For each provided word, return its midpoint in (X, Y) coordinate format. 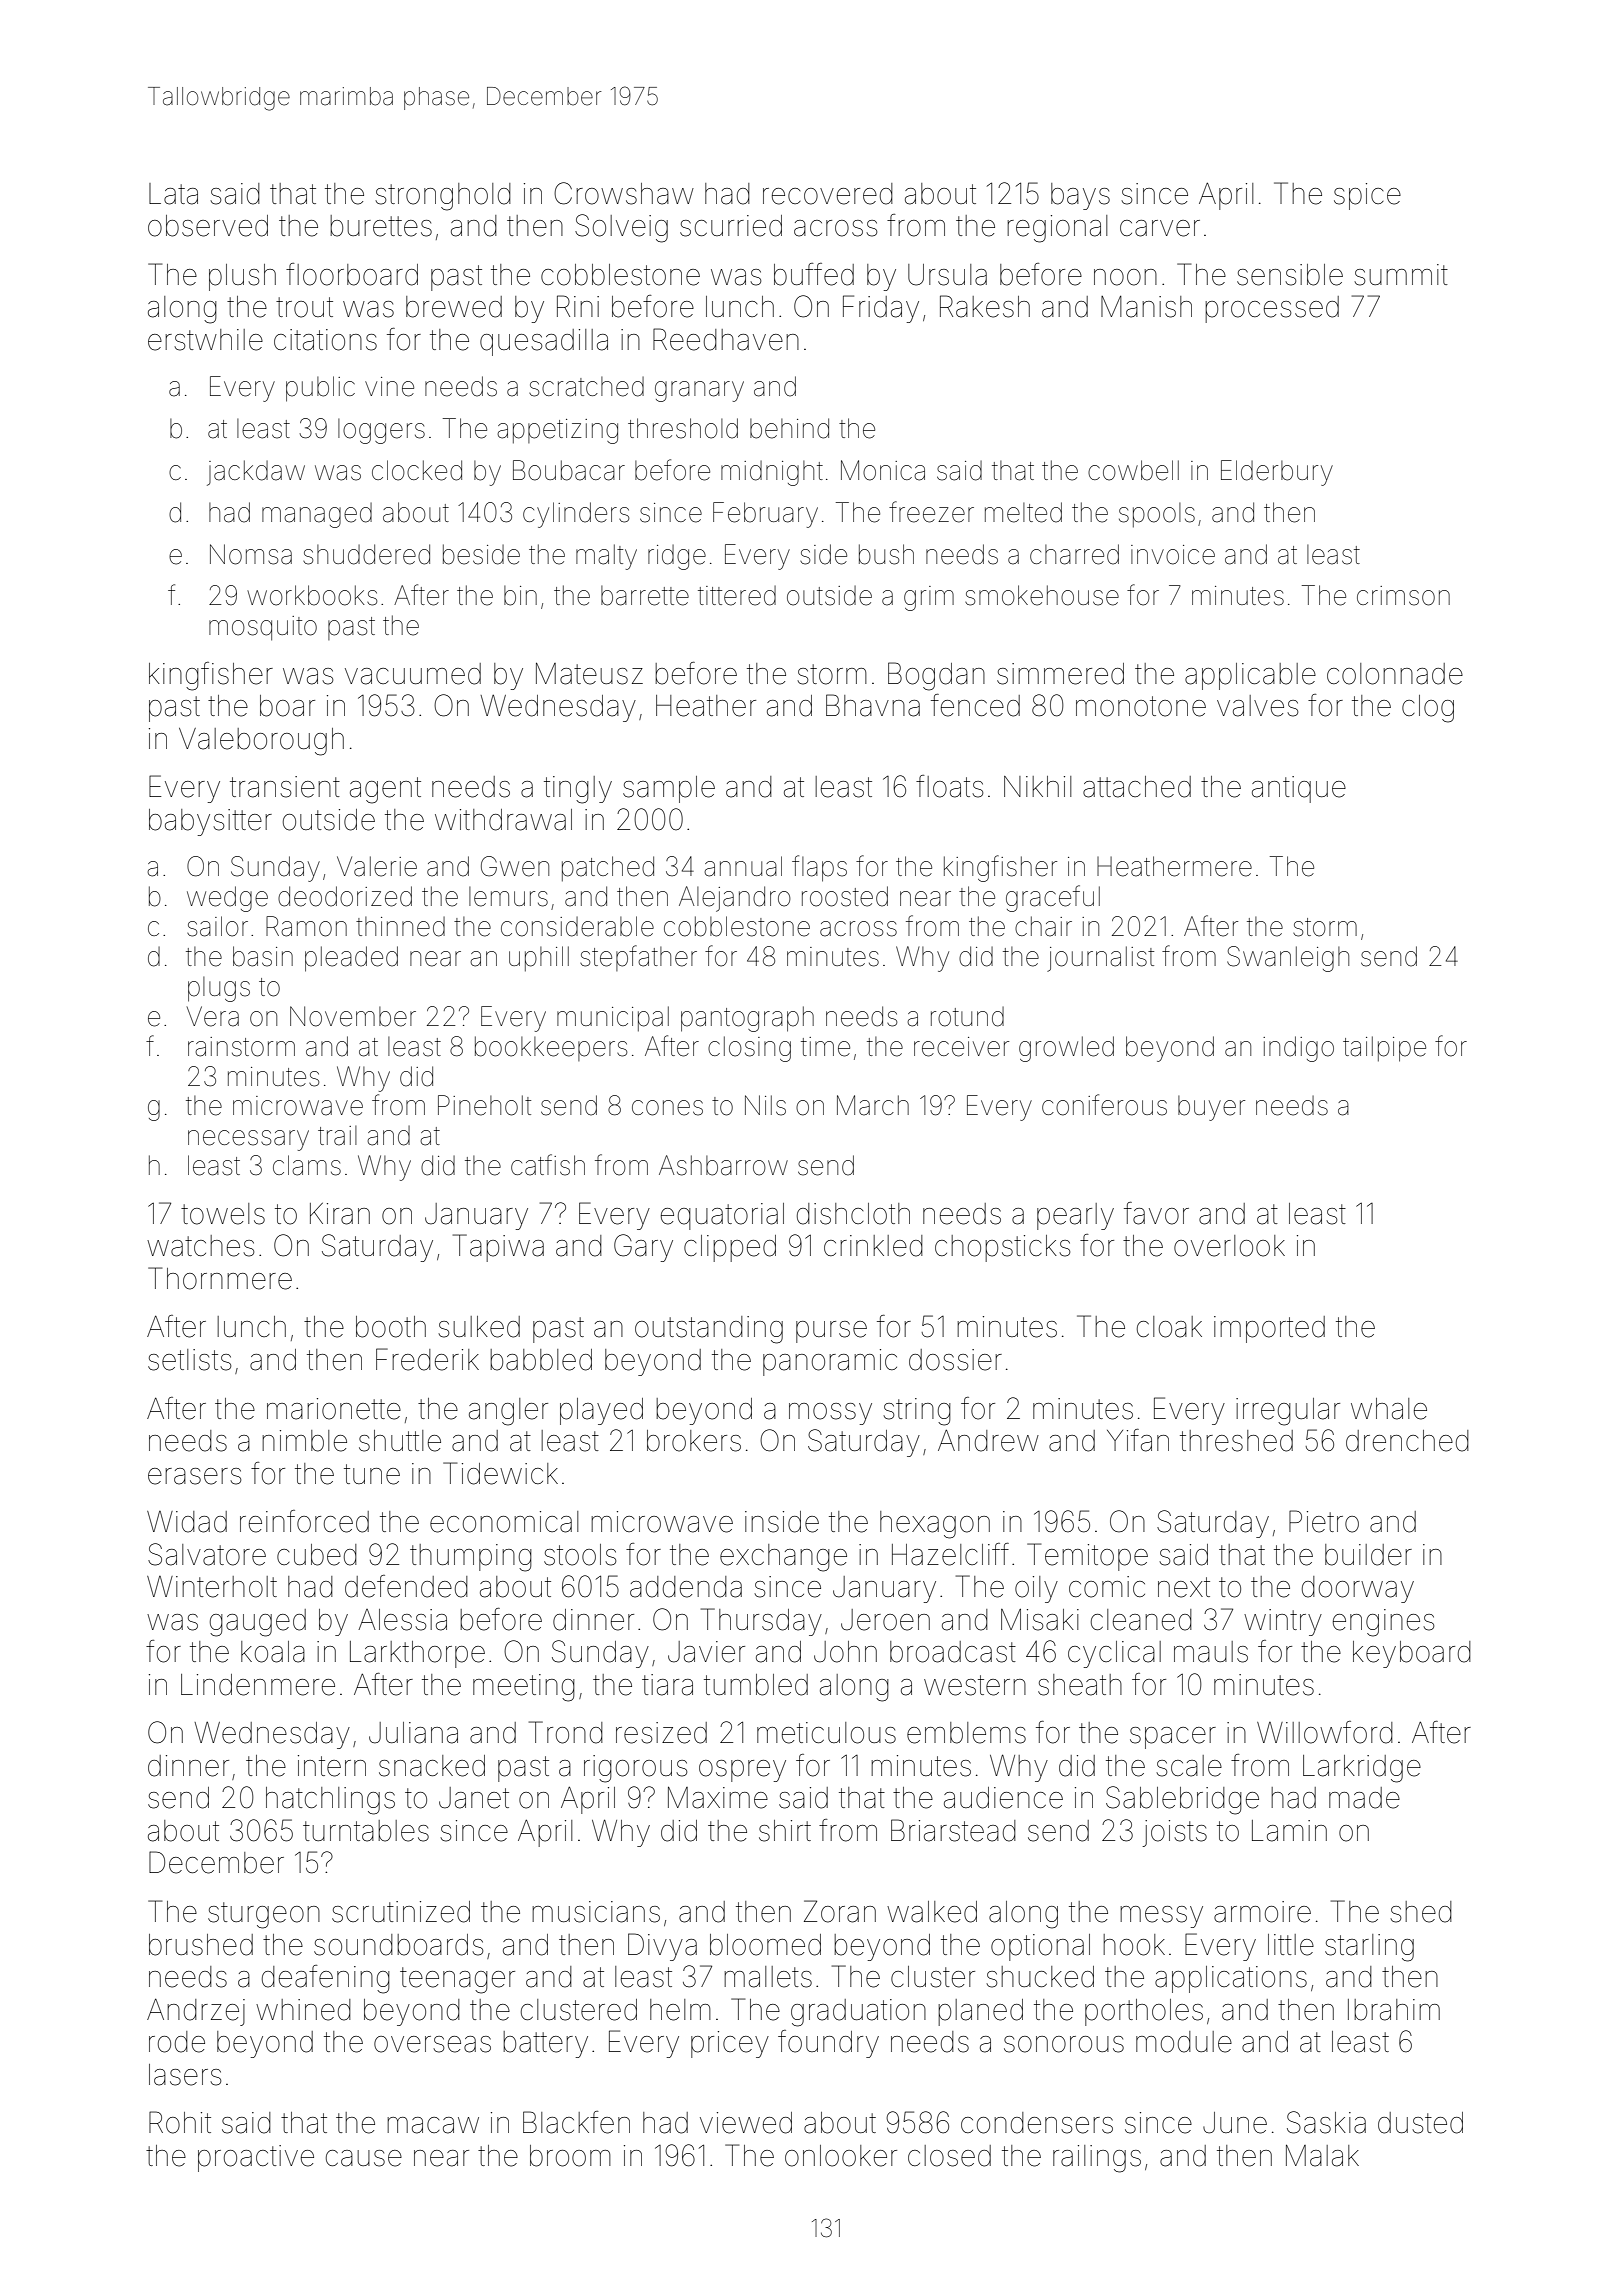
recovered (828, 194)
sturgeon (264, 1915)
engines (1383, 1623)
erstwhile (205, 340)
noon (1125, 277)
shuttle (400, 1441)
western (975, 1685)
